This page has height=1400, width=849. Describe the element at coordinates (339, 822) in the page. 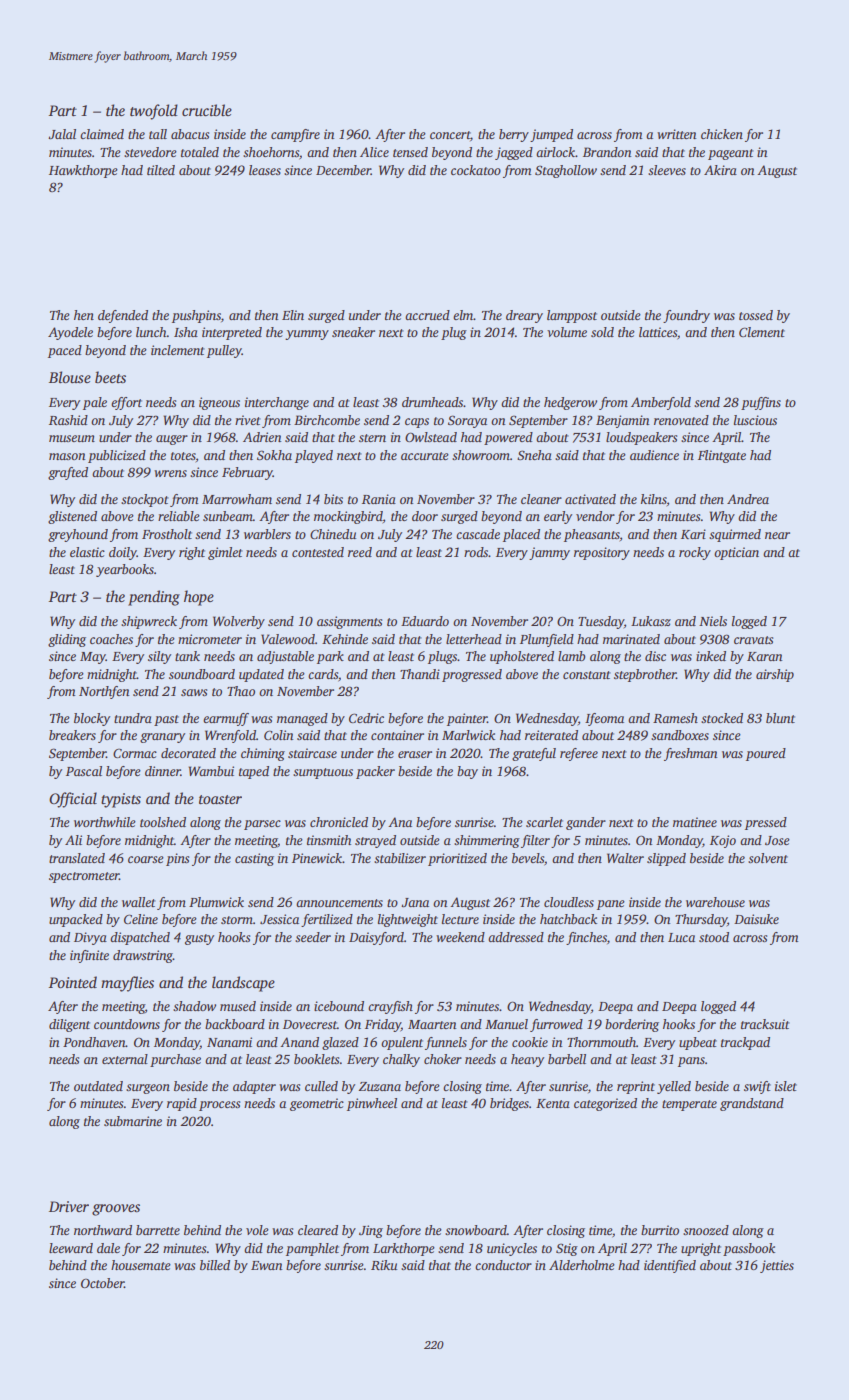

I see `chronicled` at that location.
